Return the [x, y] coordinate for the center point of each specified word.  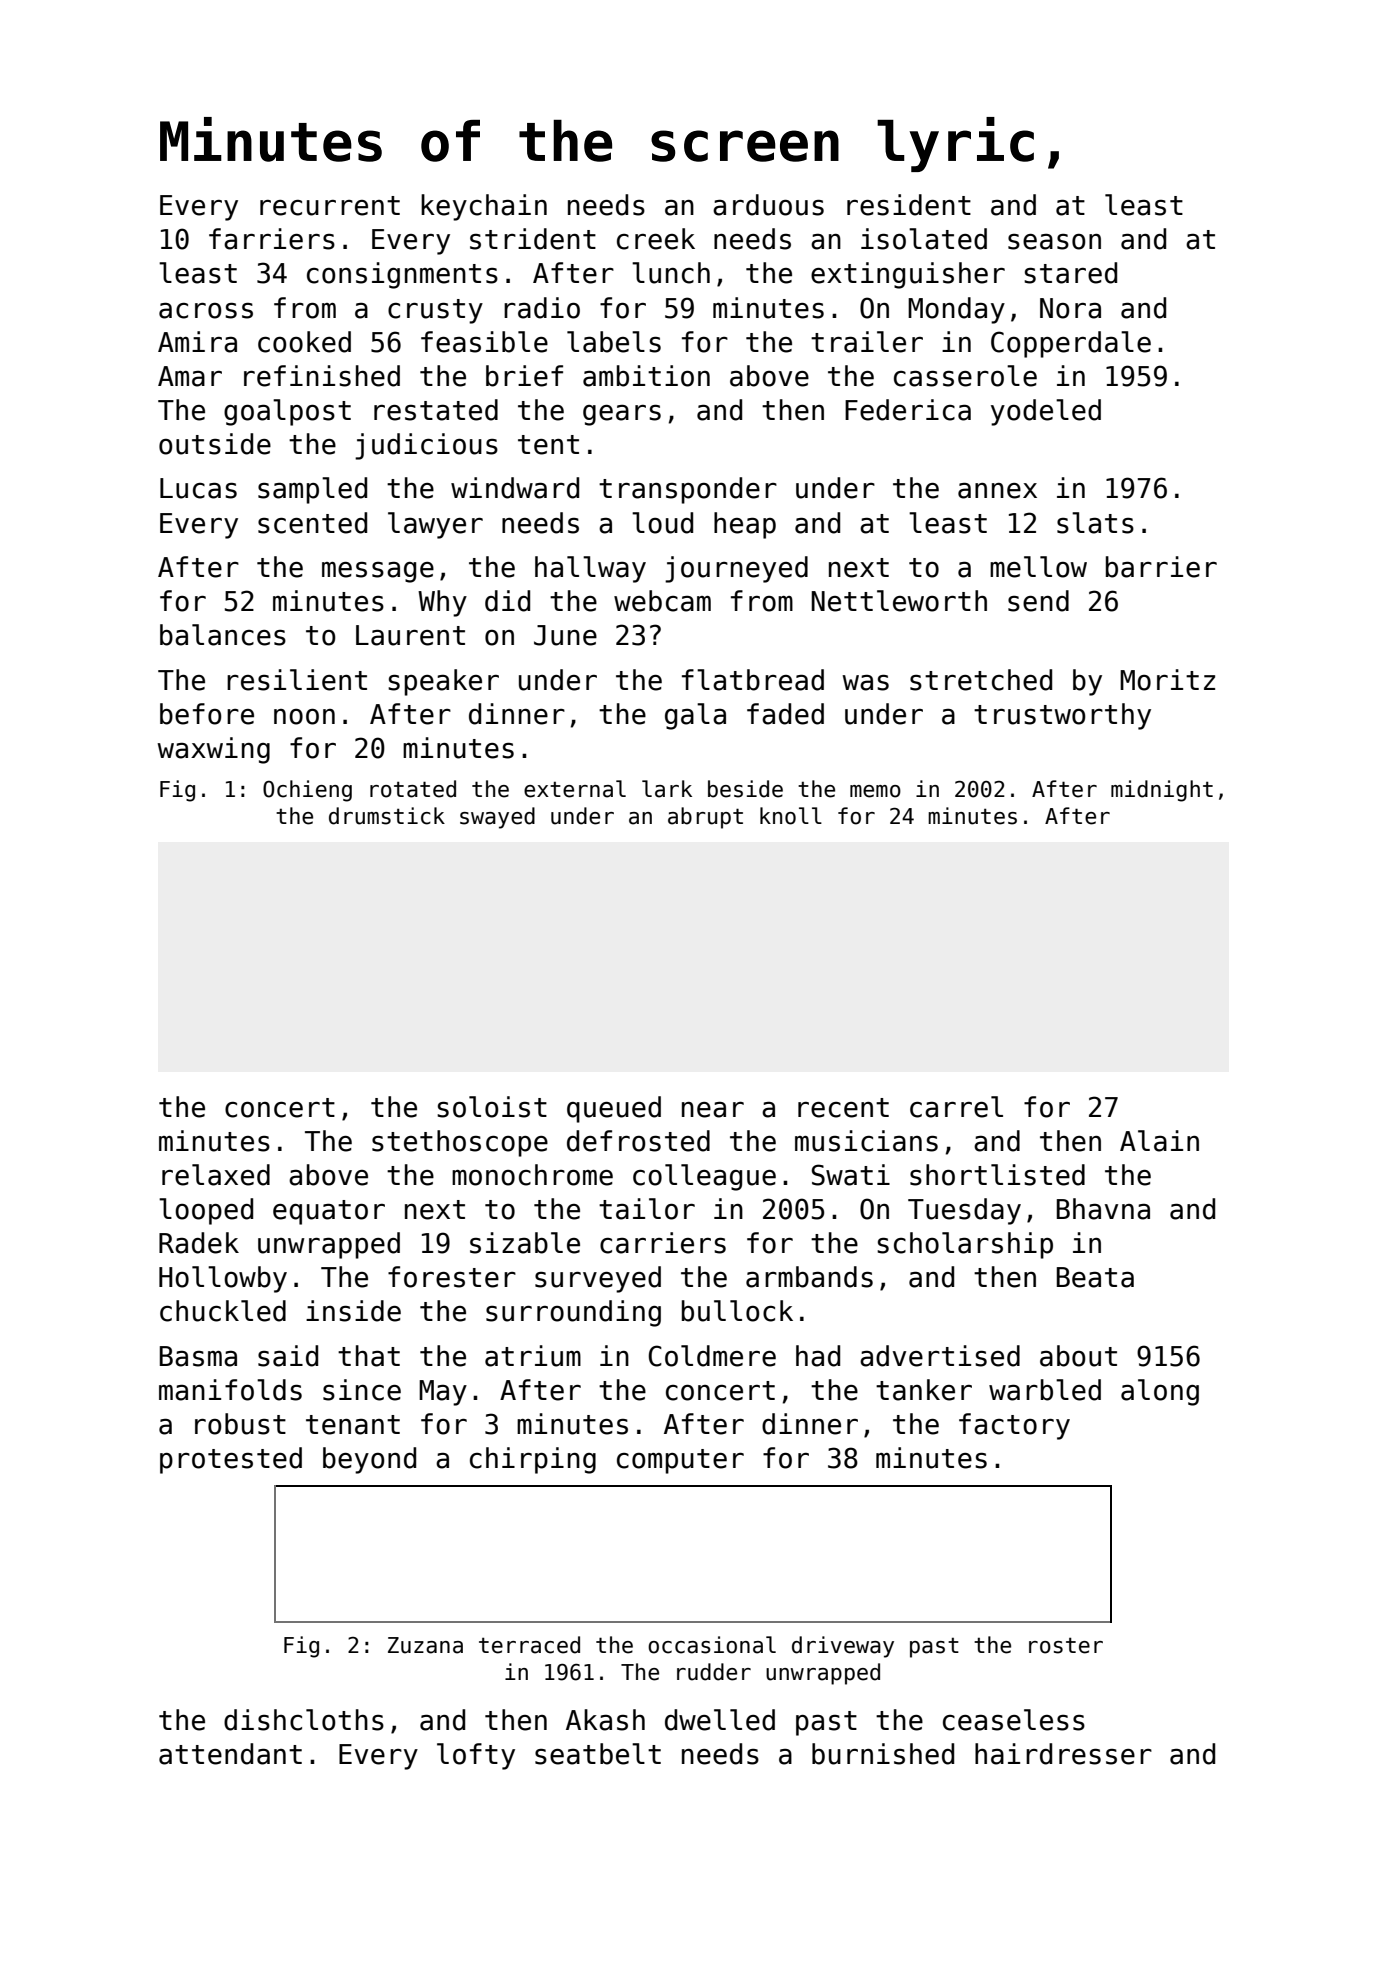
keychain [484, 207]
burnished [883, 1754]
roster [1066, 1645]
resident [909, 205]
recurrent [330, 206]
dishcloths [304, 1720]
